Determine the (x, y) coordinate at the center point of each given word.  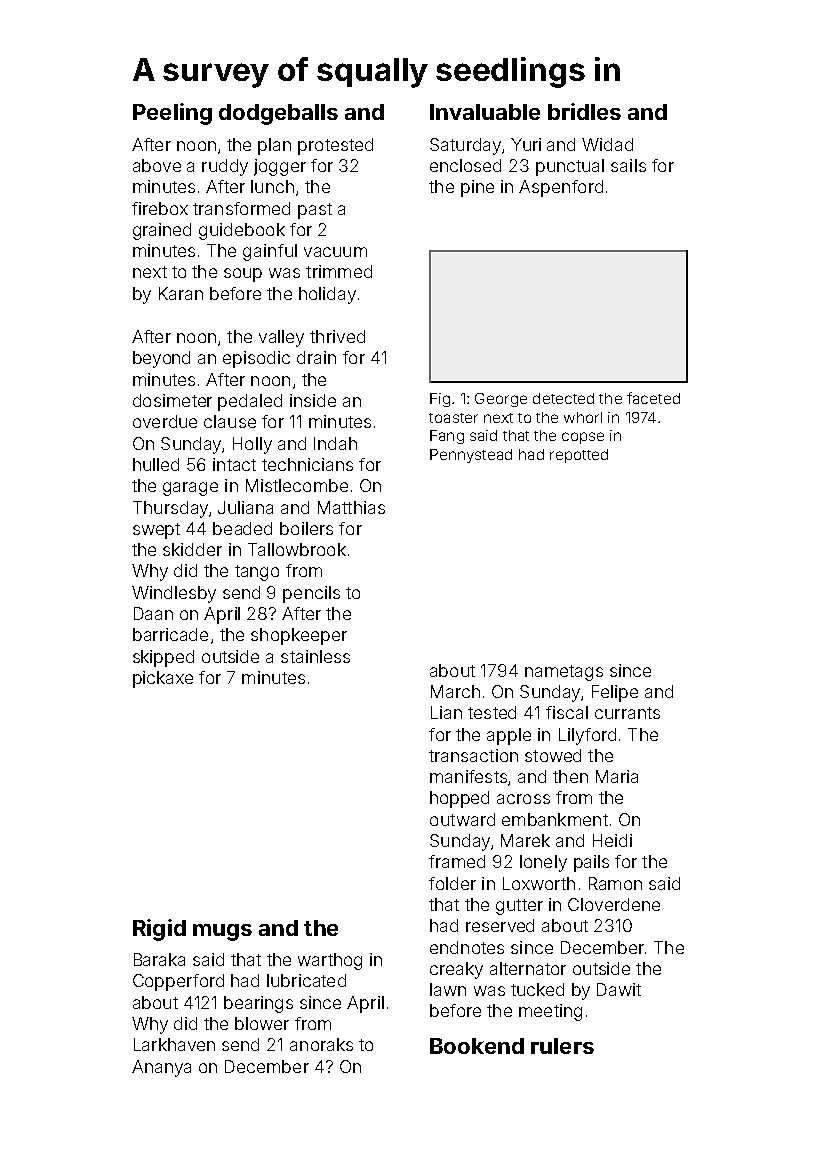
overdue (165, 421)
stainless (315, 656)
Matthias (351, 507)
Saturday (465, 146)
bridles (584, 111)
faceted (653, 398)
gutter (519, 907)
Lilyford (587, 736)
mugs (222, 932)
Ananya (161, 1068)
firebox (160, 208)
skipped (163, 658)
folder (452, 883)
